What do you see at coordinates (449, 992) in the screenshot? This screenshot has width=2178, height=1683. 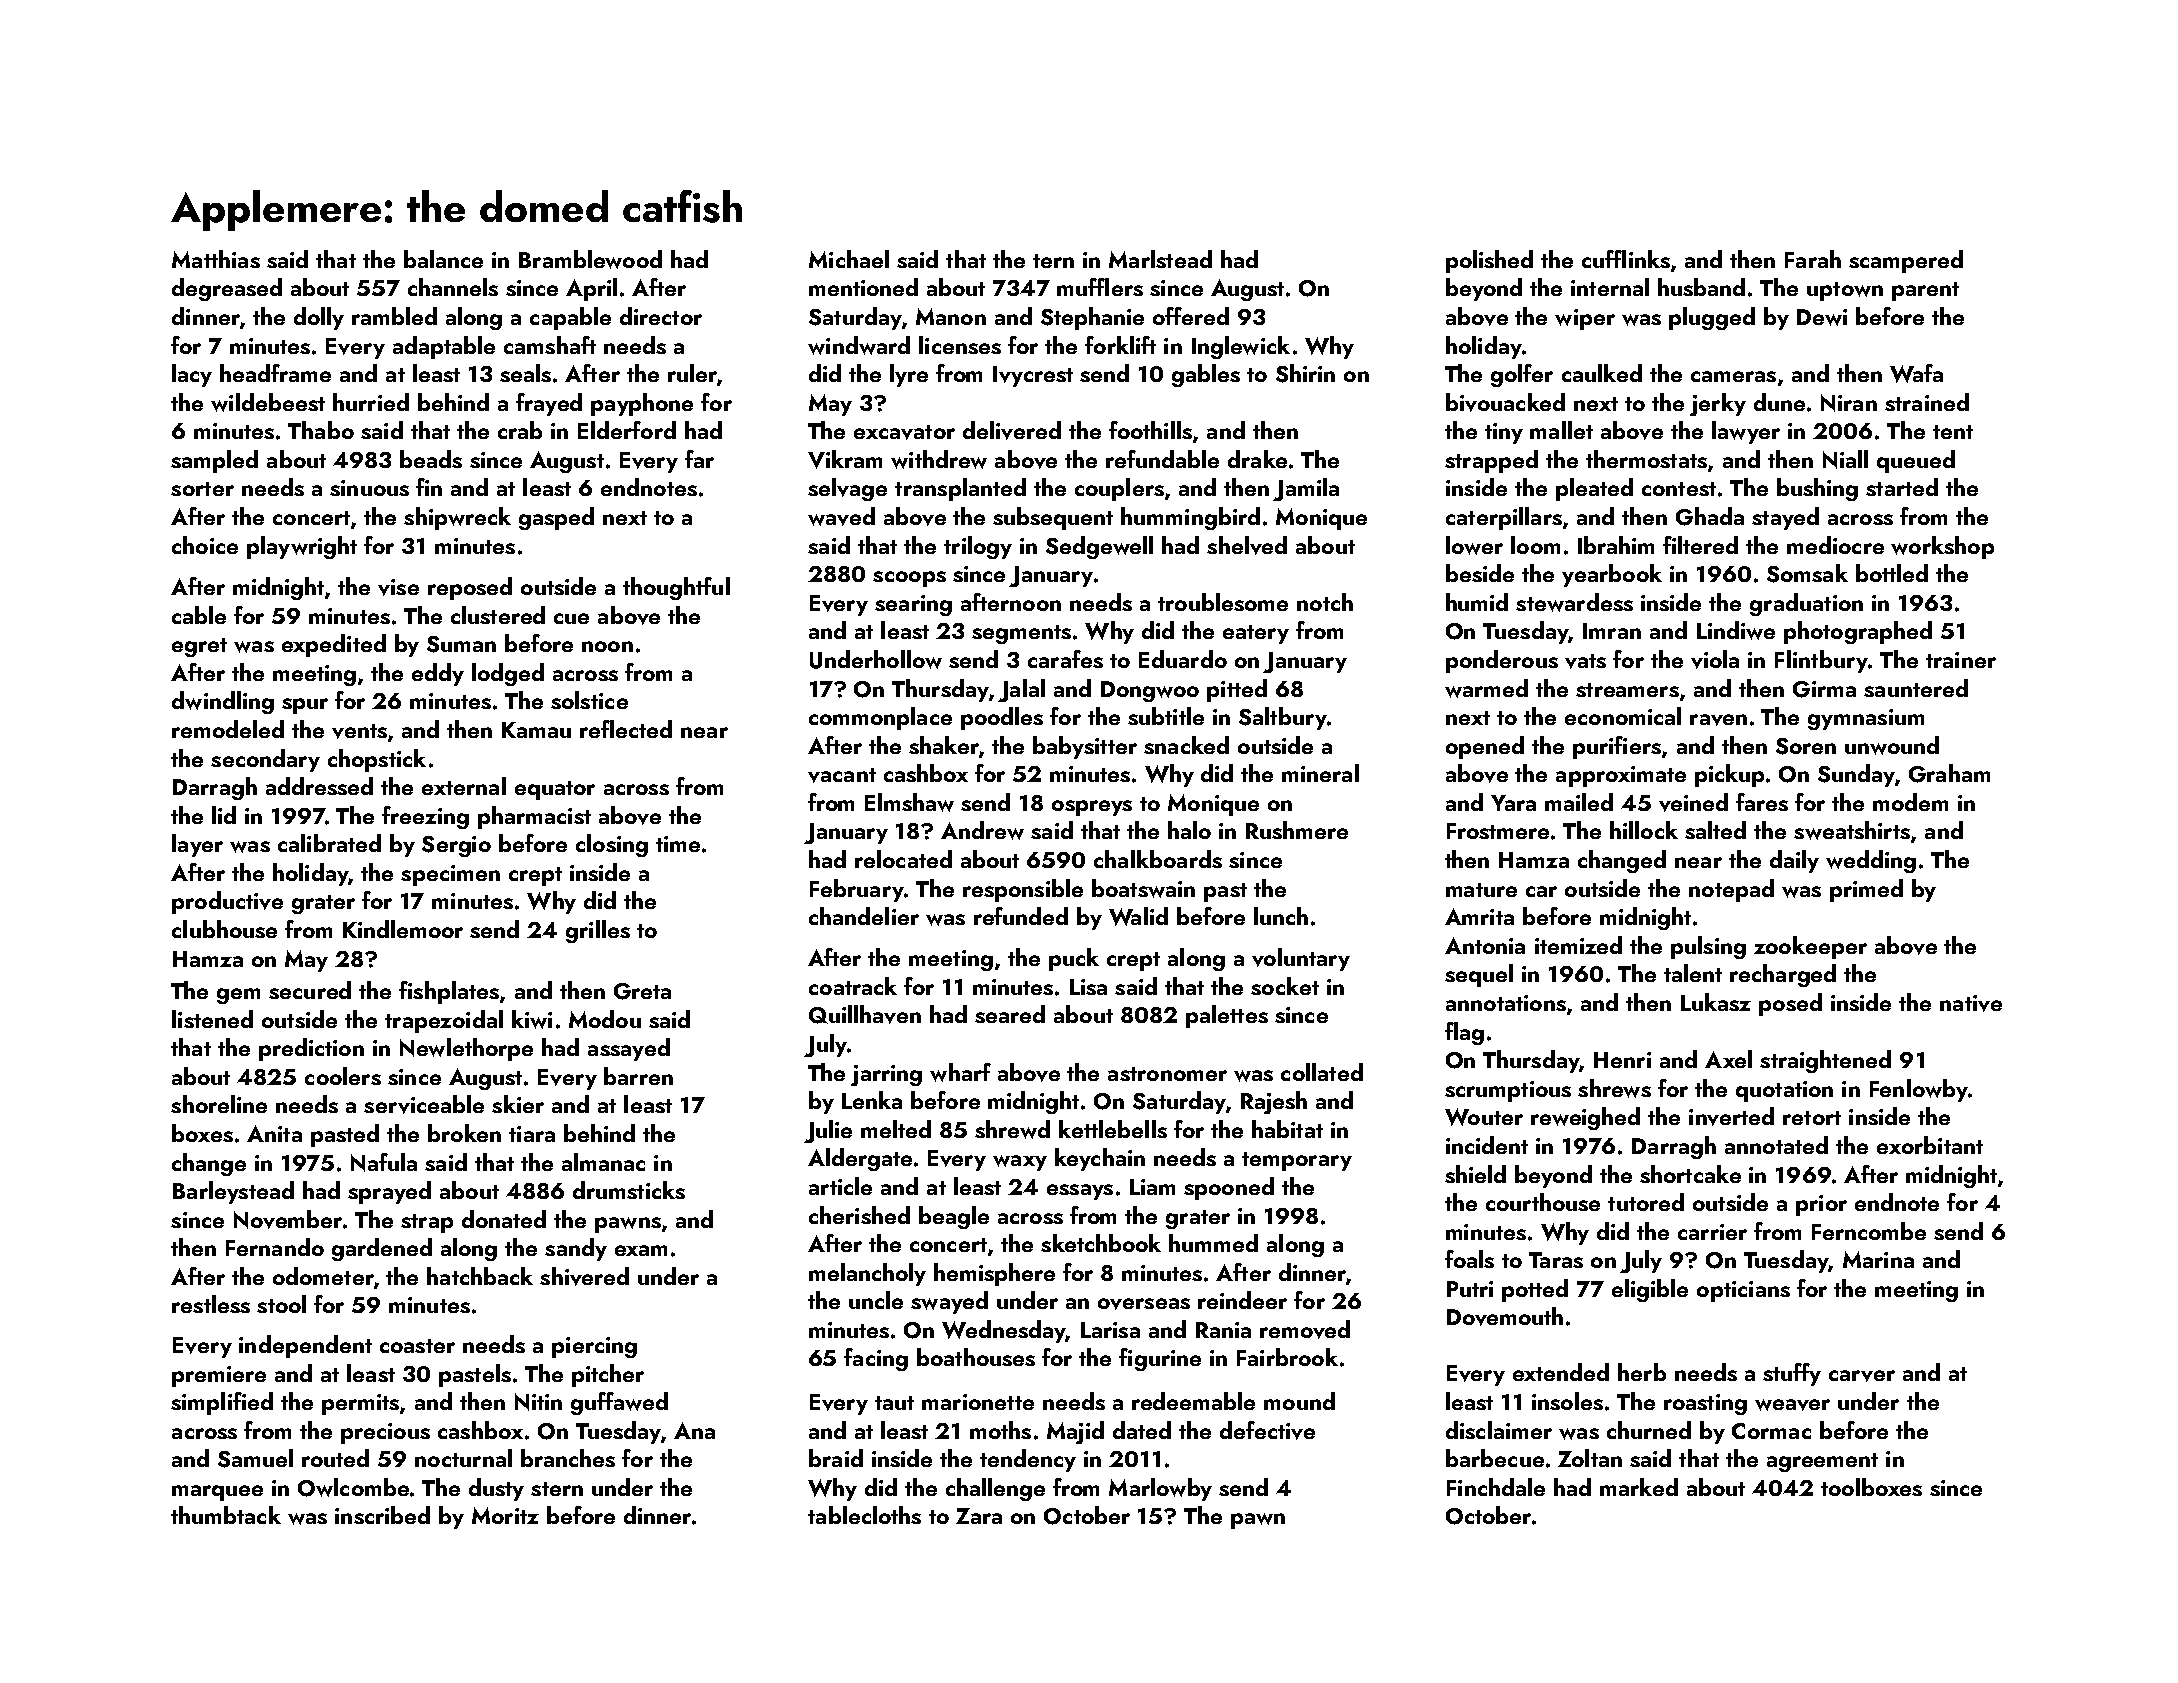 I see `fishplates` at bounding box center [449, 992].
